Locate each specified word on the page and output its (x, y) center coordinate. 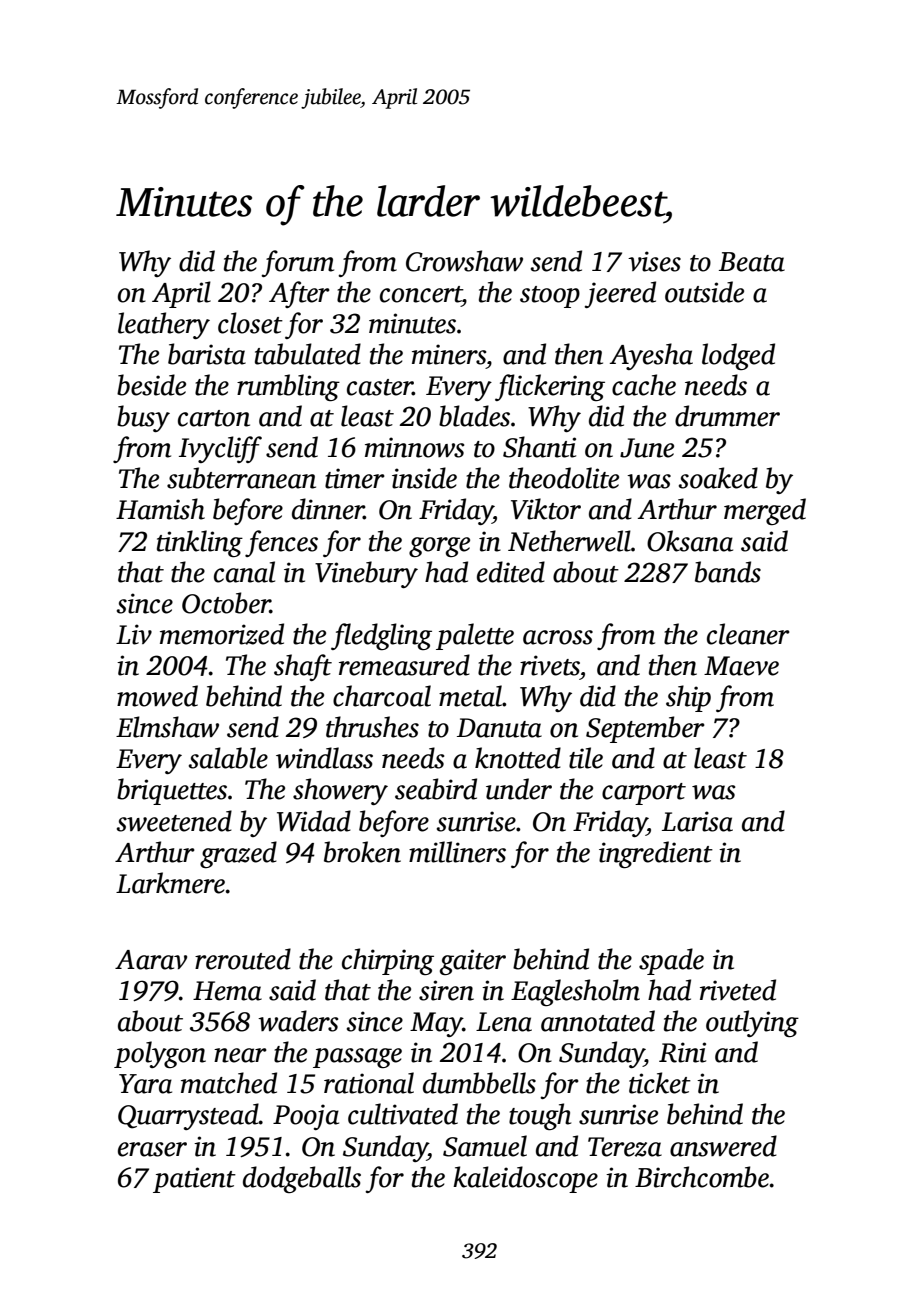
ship (688, 698)
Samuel (485, 1146)
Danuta (499, 728)
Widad (314, 821)
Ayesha (651, 356)
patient (194, 1180)
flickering (550, 387)
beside (151, 385)
